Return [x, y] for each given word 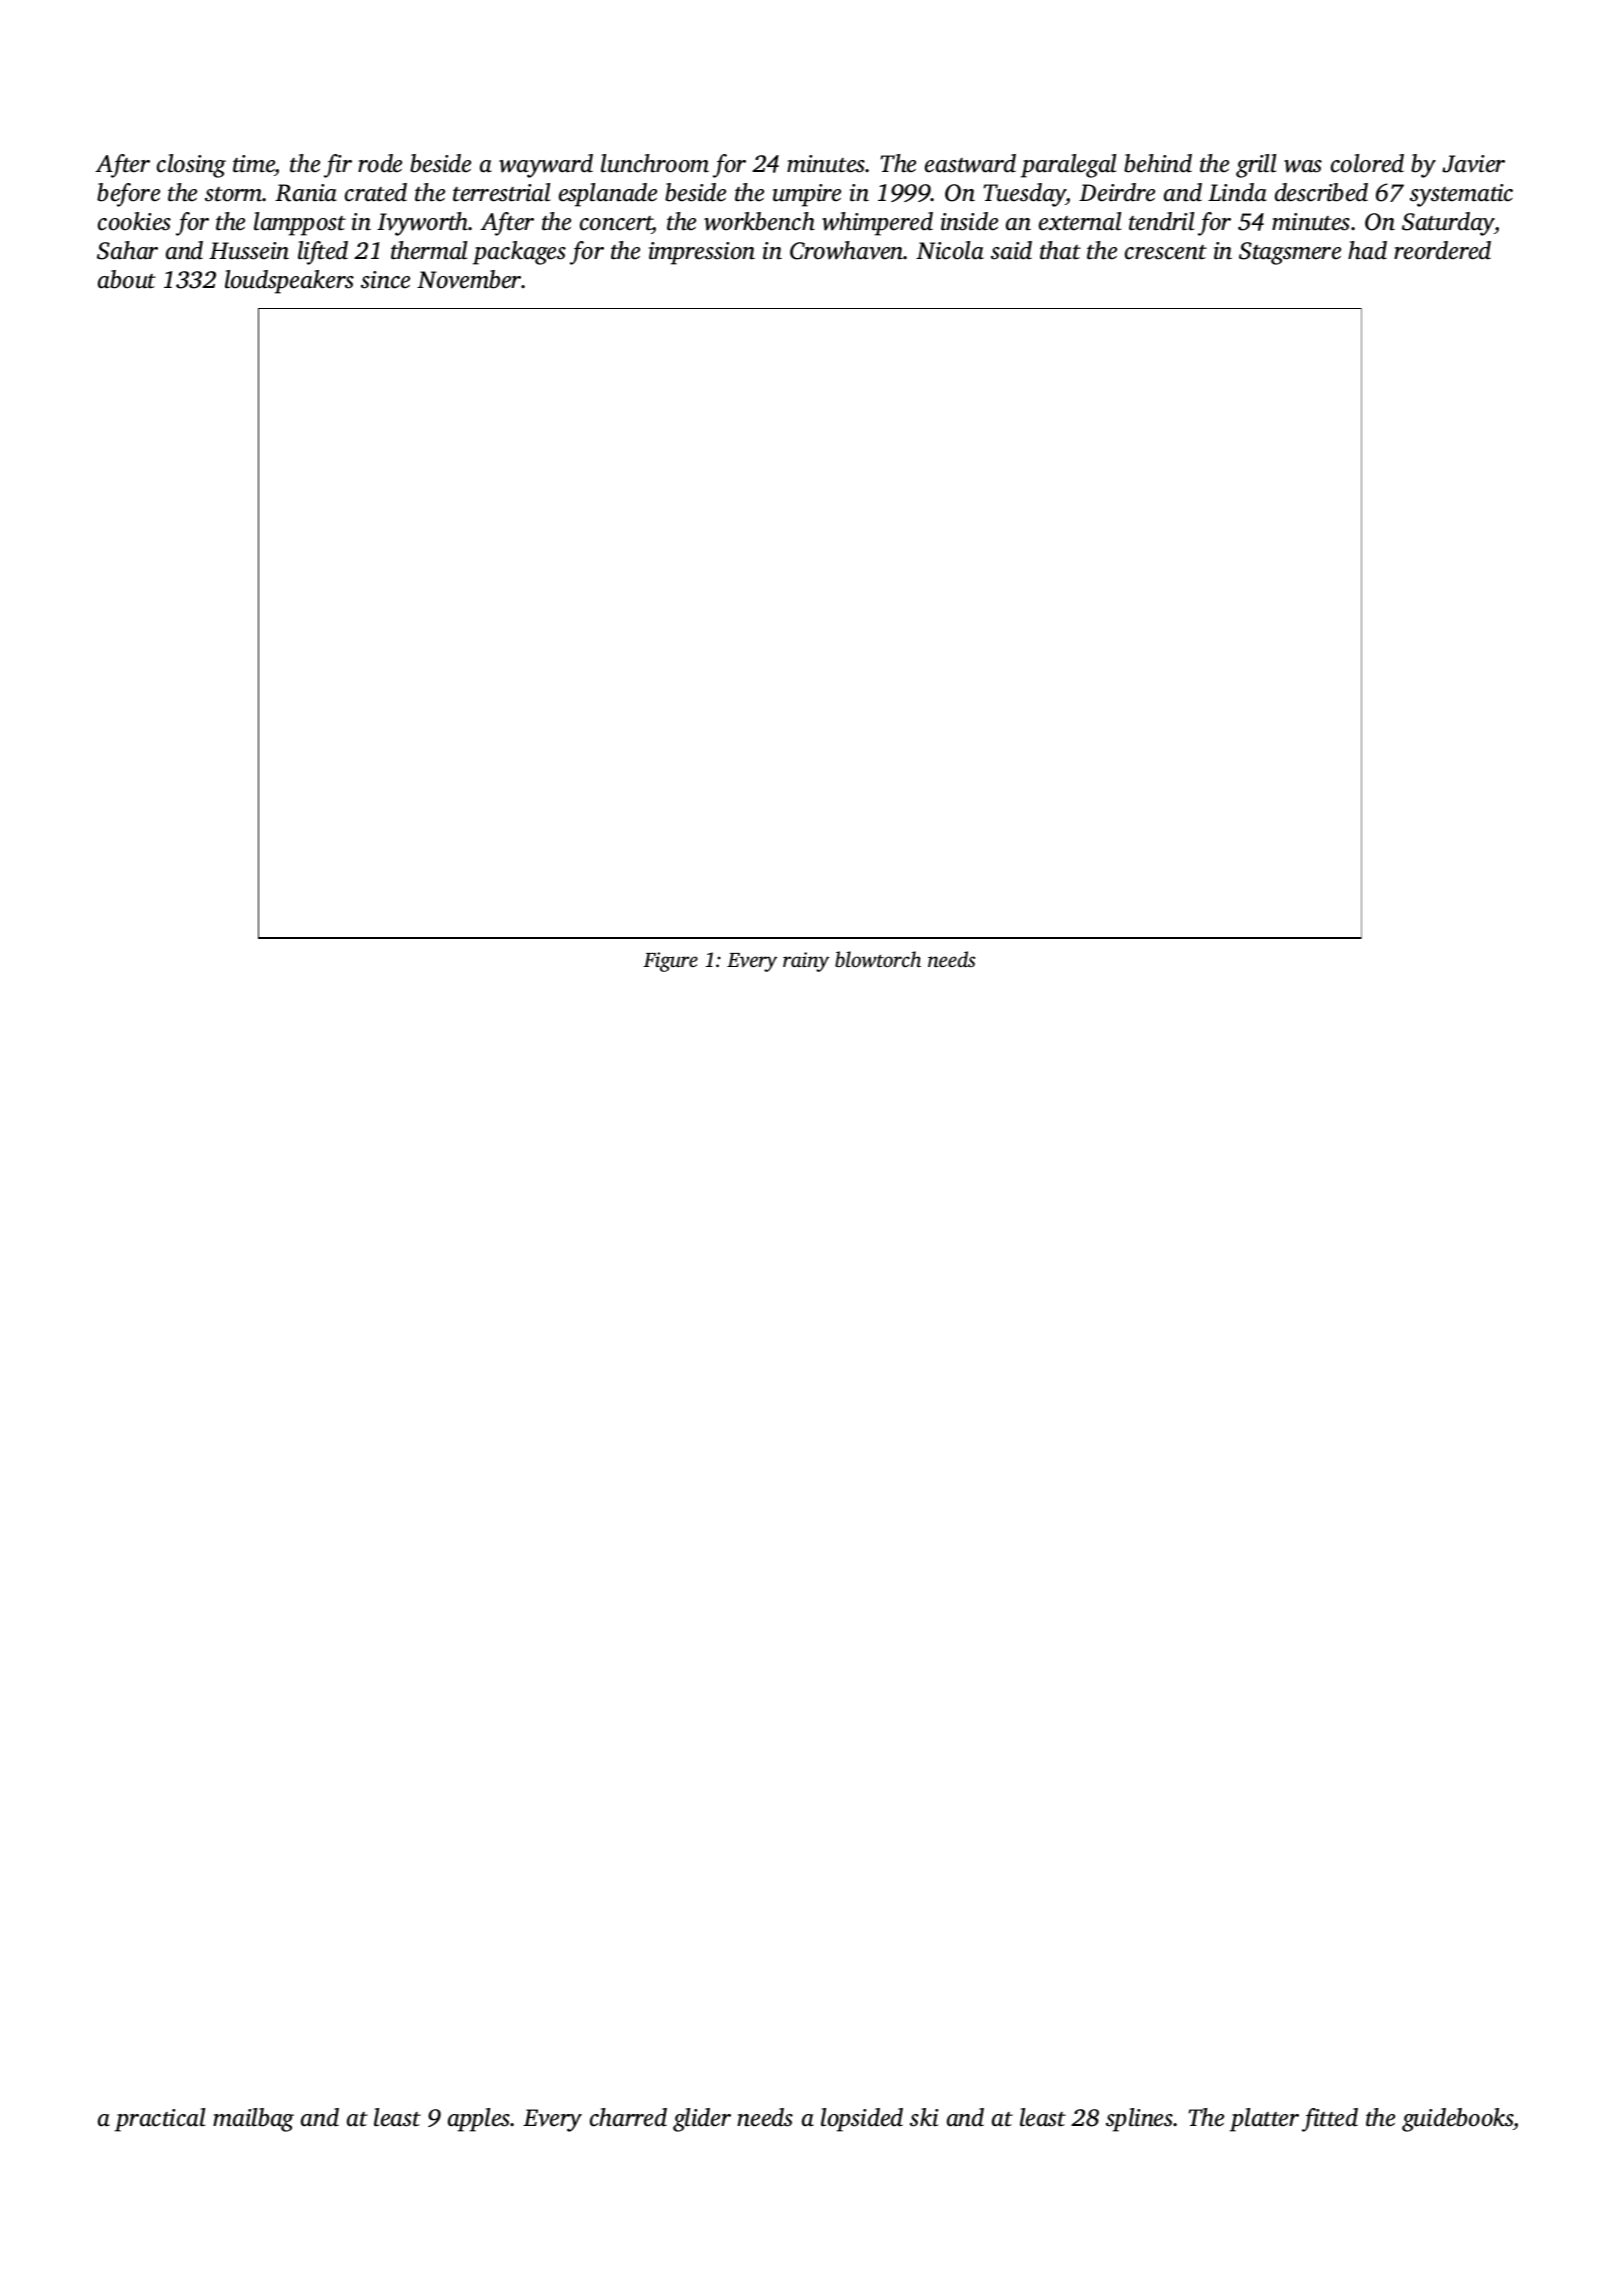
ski [924, 2117]
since [385, 280]
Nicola [950, 250]
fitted [1330, 2120]
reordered [1442, 250]
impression [702, 253]
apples [479, 2120]
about [127, 279]
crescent [1166, 252]
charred [628, 2117]
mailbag [253, 2120]
